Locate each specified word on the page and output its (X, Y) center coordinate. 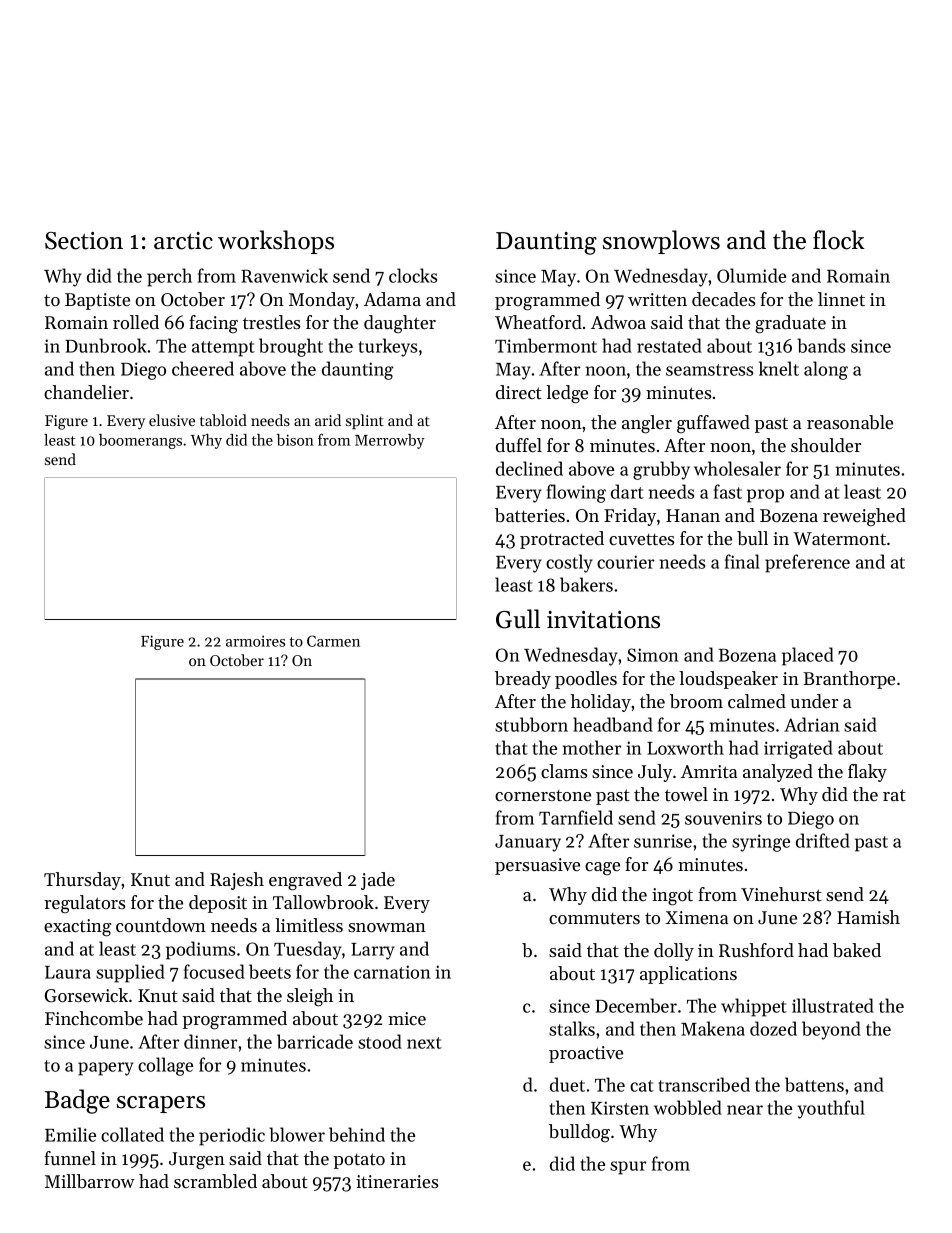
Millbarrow (90, 1181)
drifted (823, 840)
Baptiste (97, 301)
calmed (757, 701)
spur (628, 1168)
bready (523, 680)
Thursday (82, 881)
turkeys (387, 347)
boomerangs (140, 441)
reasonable (850, 422)
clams (564, 771)
